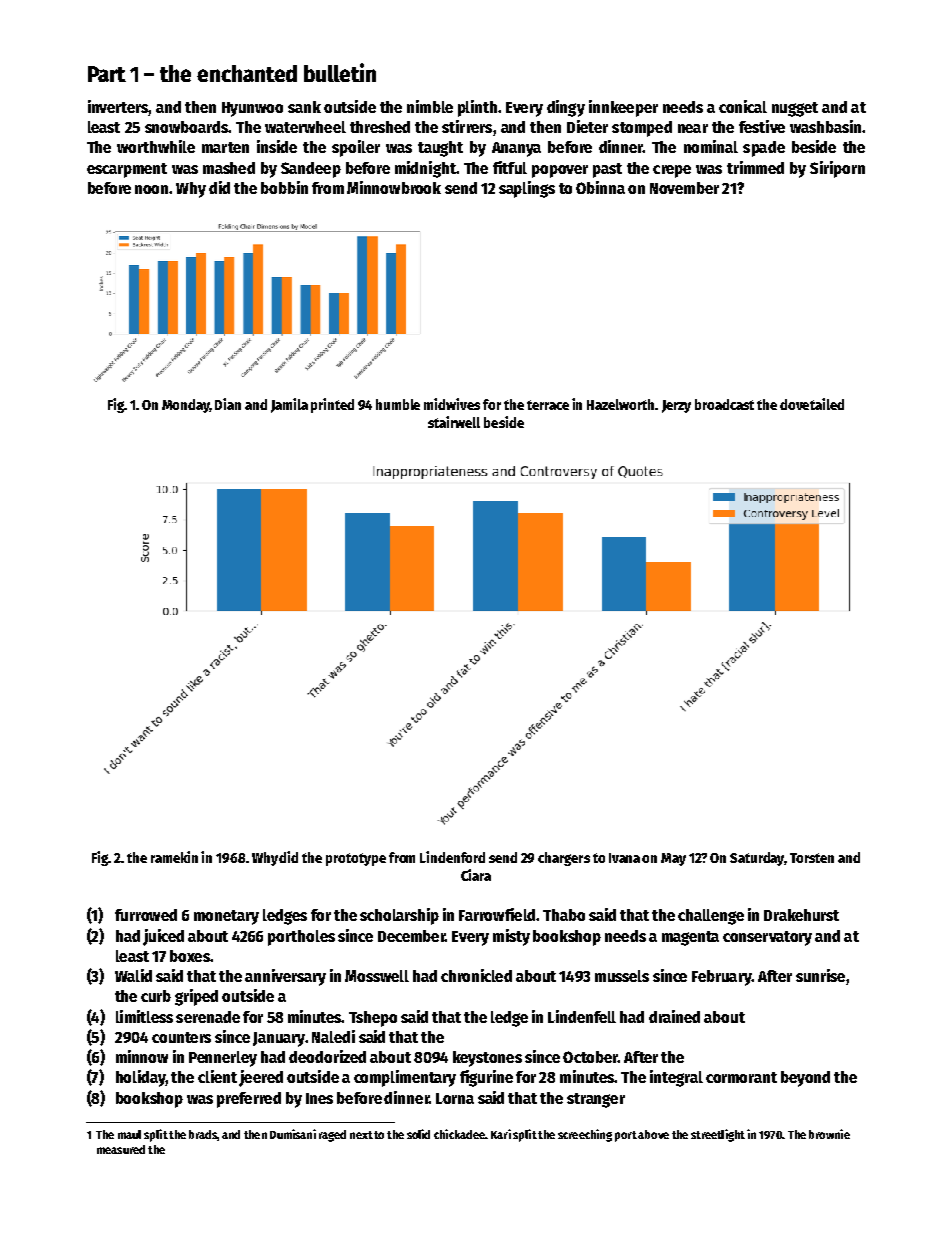 The height and width of the document is (1233, 952). Describe the element at coordinates (564, 859) in the document. I see `chargers` at that location.
